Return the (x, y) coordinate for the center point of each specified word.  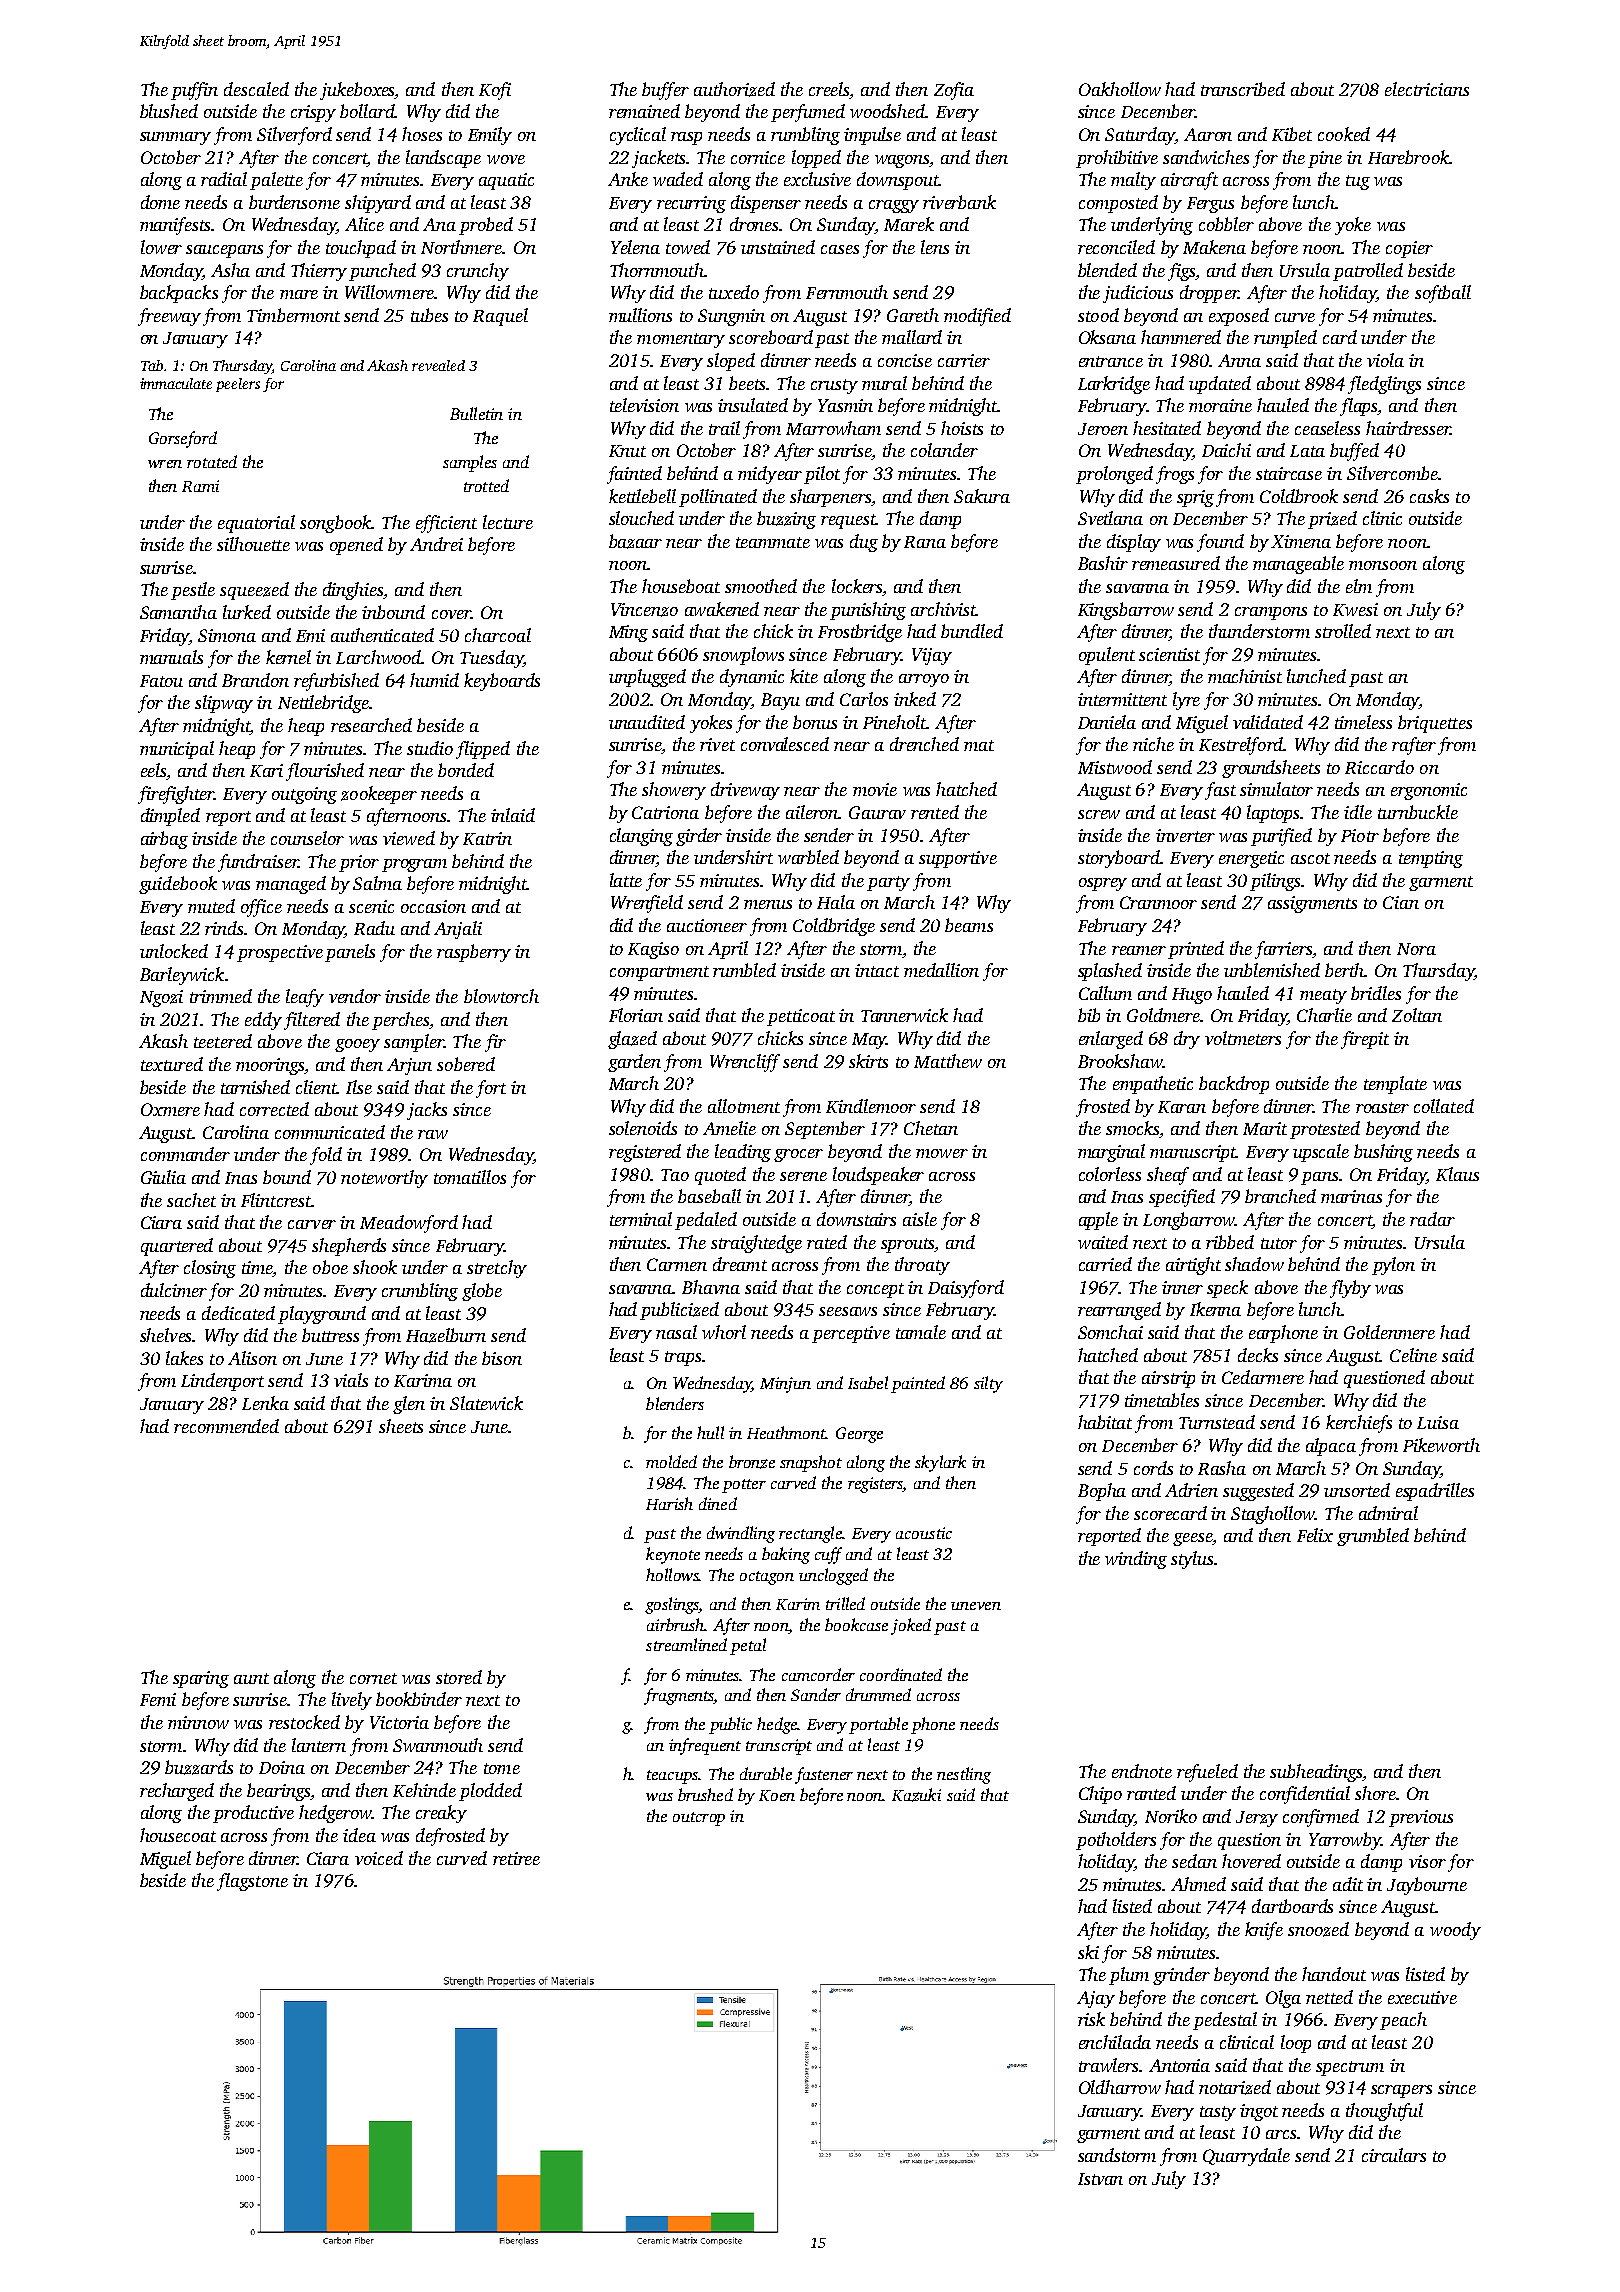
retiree (516, 1858)
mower (942, 1153)
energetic (1251, 859)
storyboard (1119, 859)
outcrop (699, 1819)
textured (172, 1064)
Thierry (319, 272)
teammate (773, 542)
